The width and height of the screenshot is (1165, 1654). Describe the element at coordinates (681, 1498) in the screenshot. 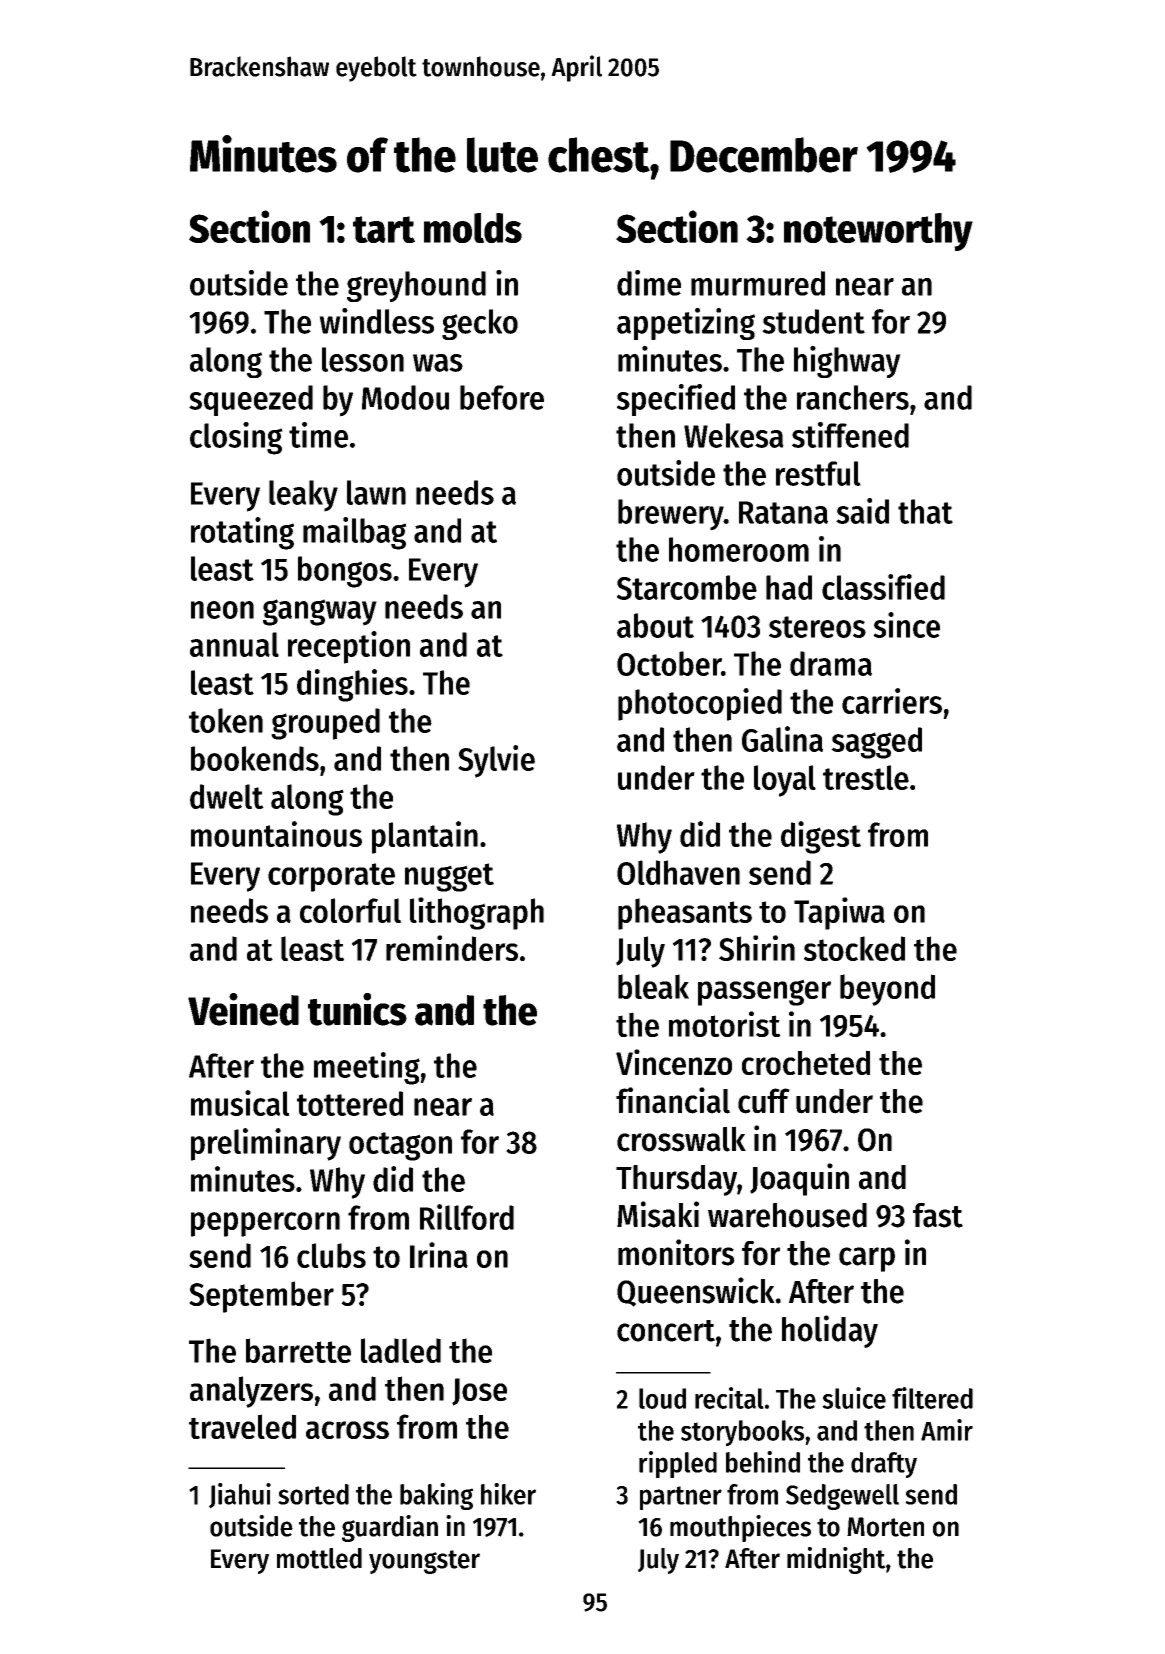

I see `partner` at that location.
